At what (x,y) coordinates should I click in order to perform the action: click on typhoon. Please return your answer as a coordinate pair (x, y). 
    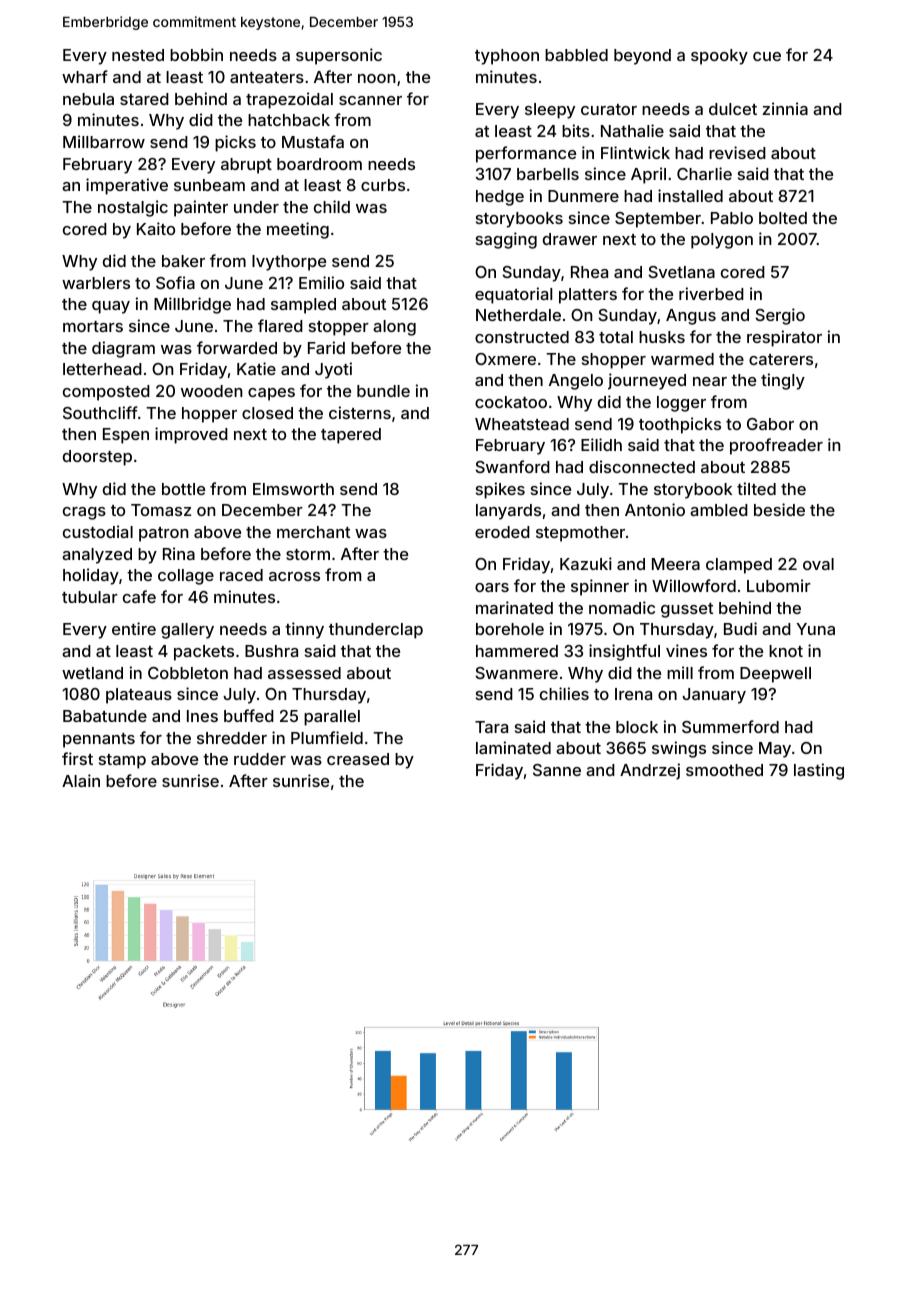
    Looking at the image, I should click on (507, 57).
